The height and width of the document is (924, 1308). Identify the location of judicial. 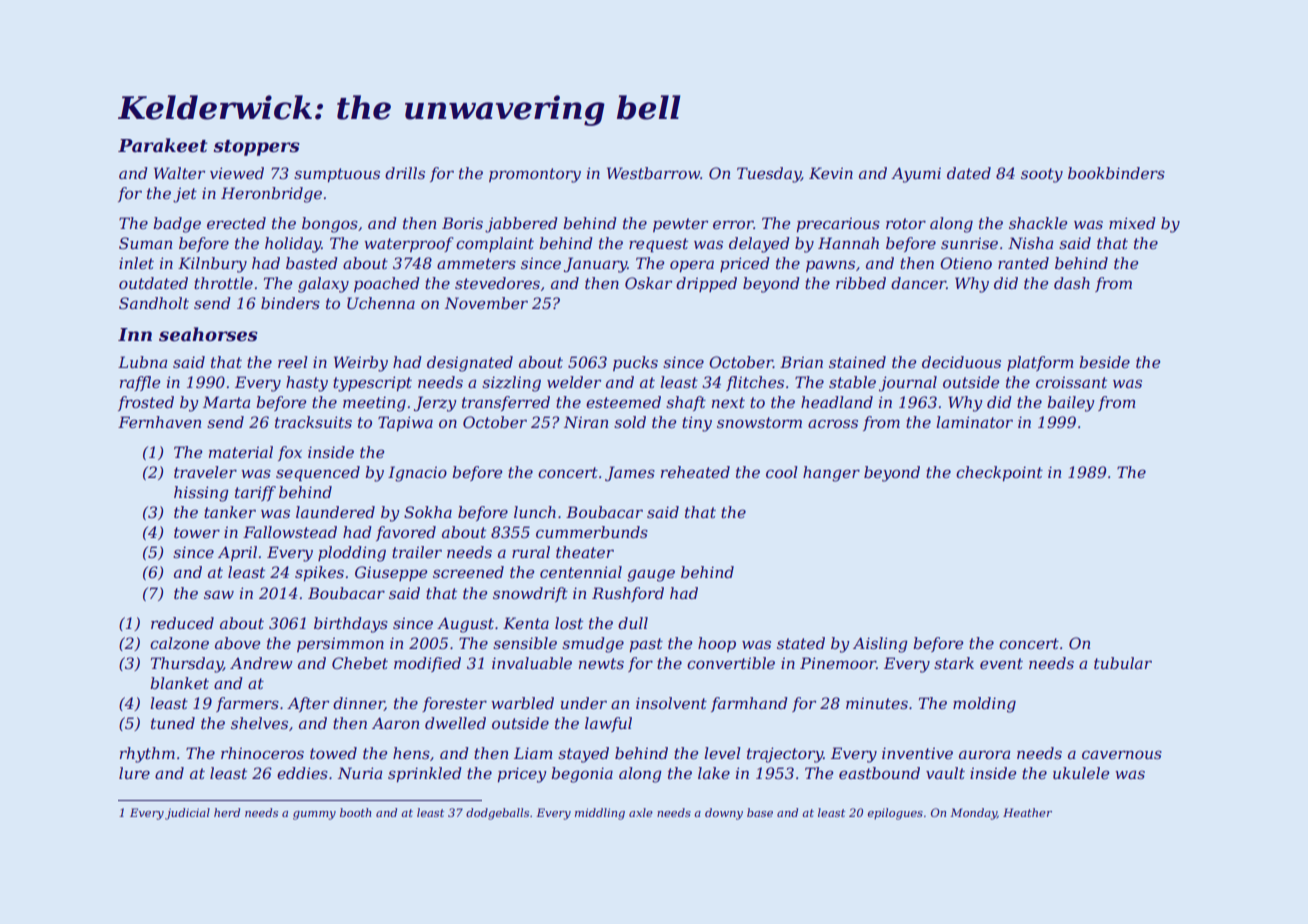
(187, 814).
